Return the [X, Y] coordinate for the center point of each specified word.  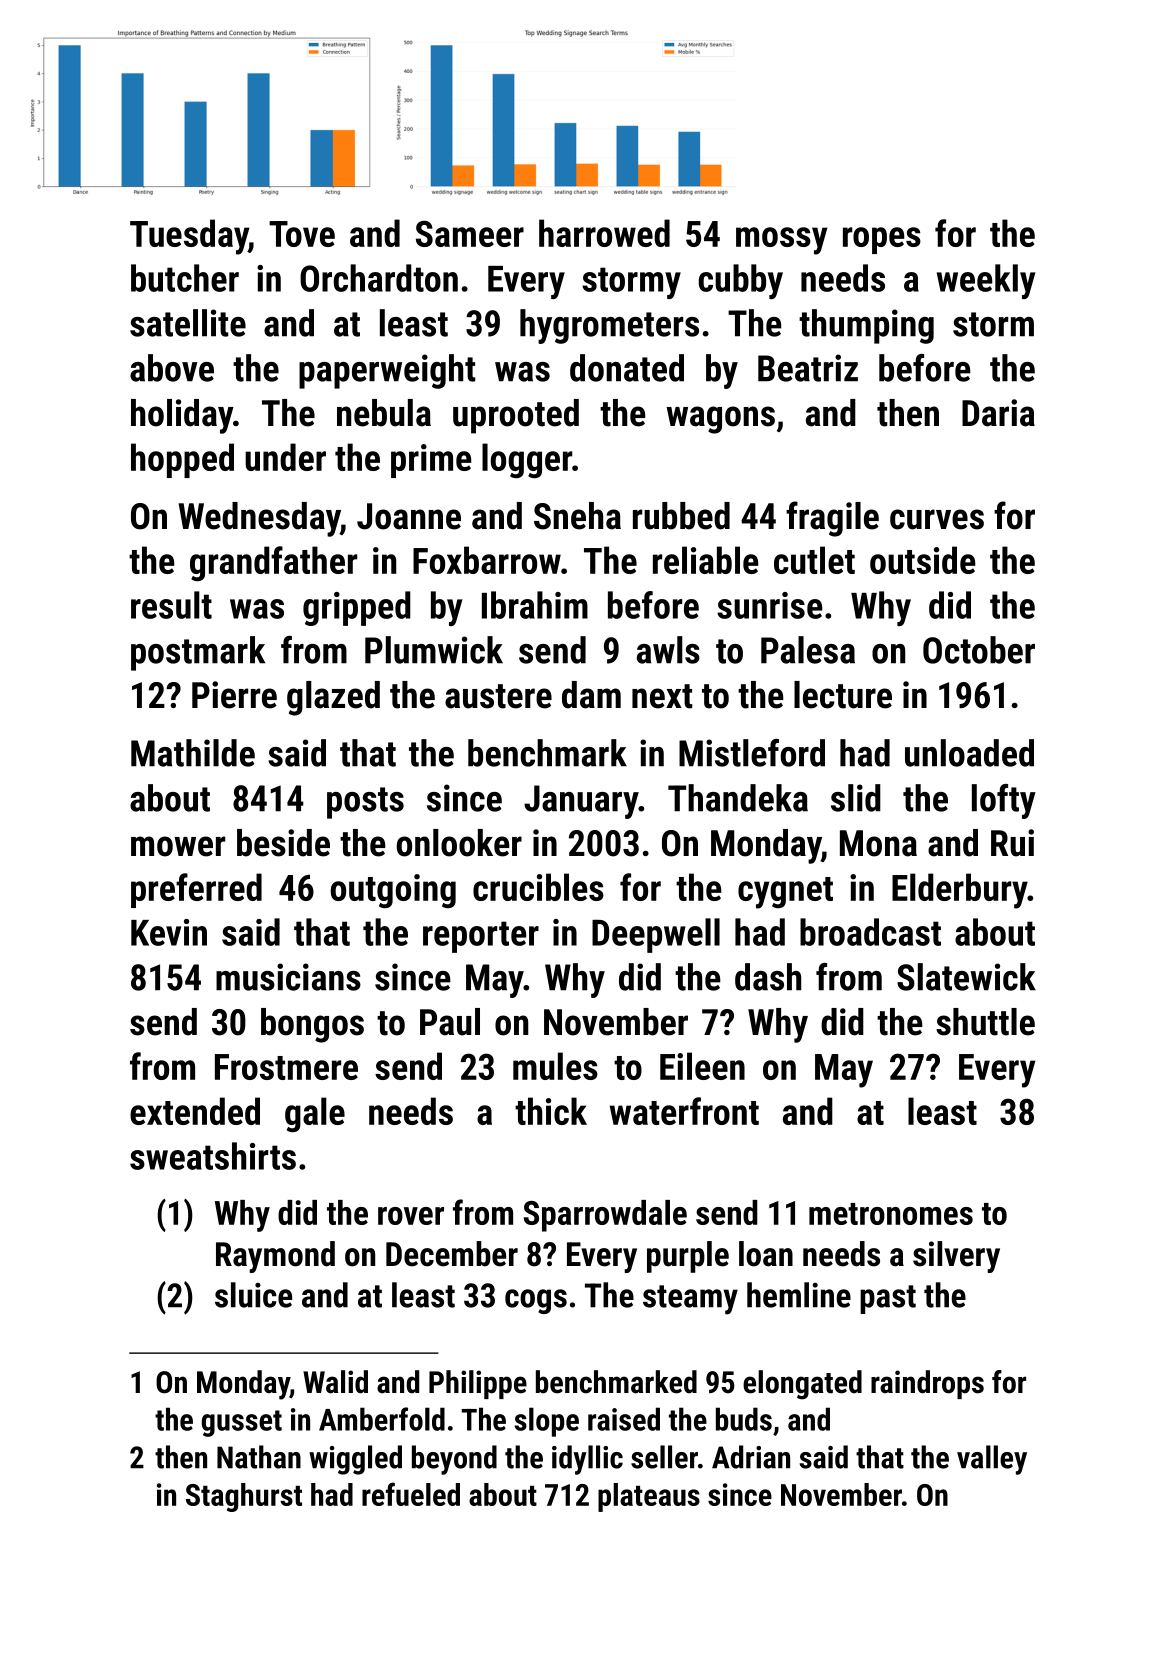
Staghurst [244, 1497]
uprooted [516, 416]
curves [937, 519]
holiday [182, 416]
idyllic [587, 1460]
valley [992, 1460]
